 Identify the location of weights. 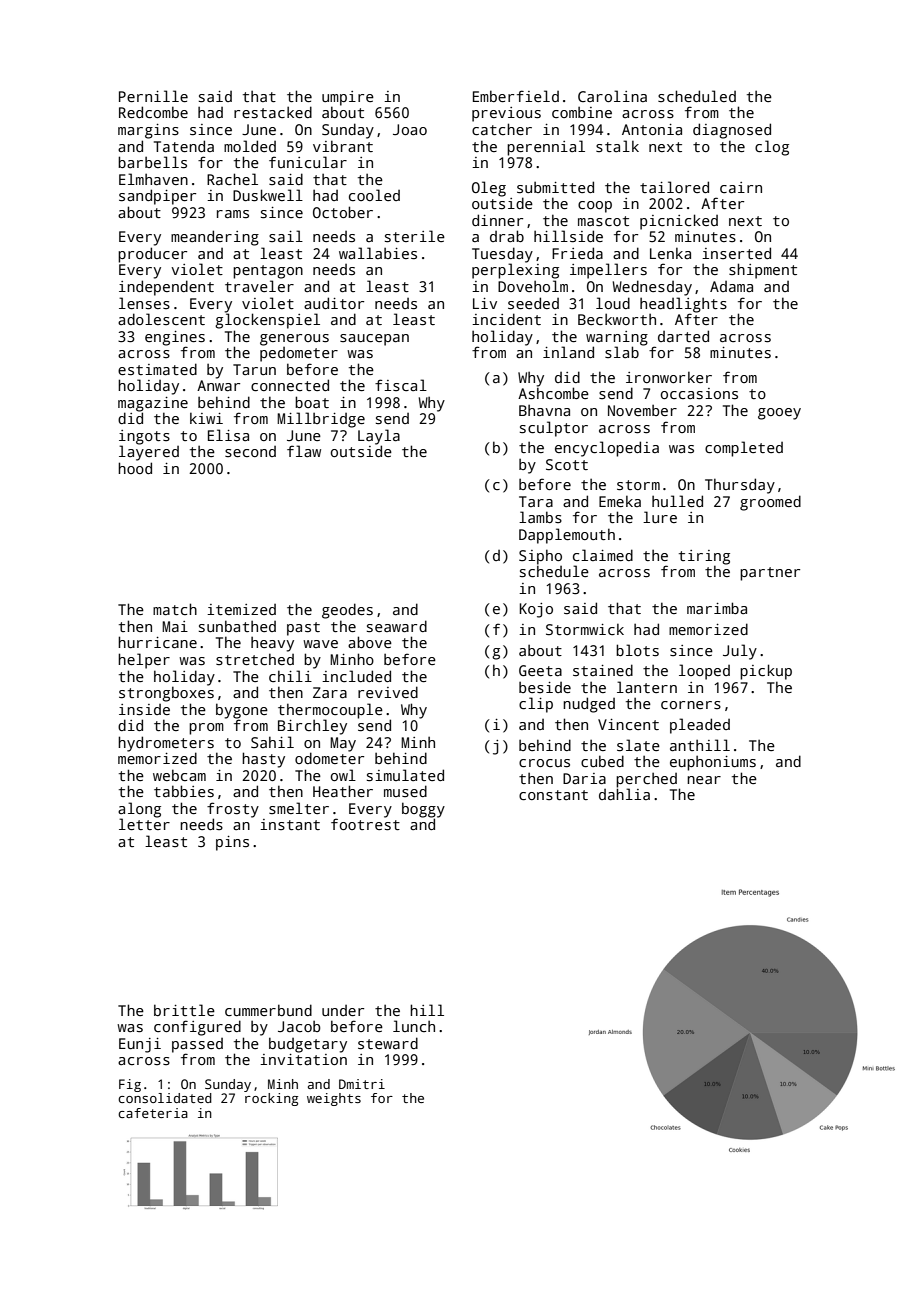
(334, 1099).
